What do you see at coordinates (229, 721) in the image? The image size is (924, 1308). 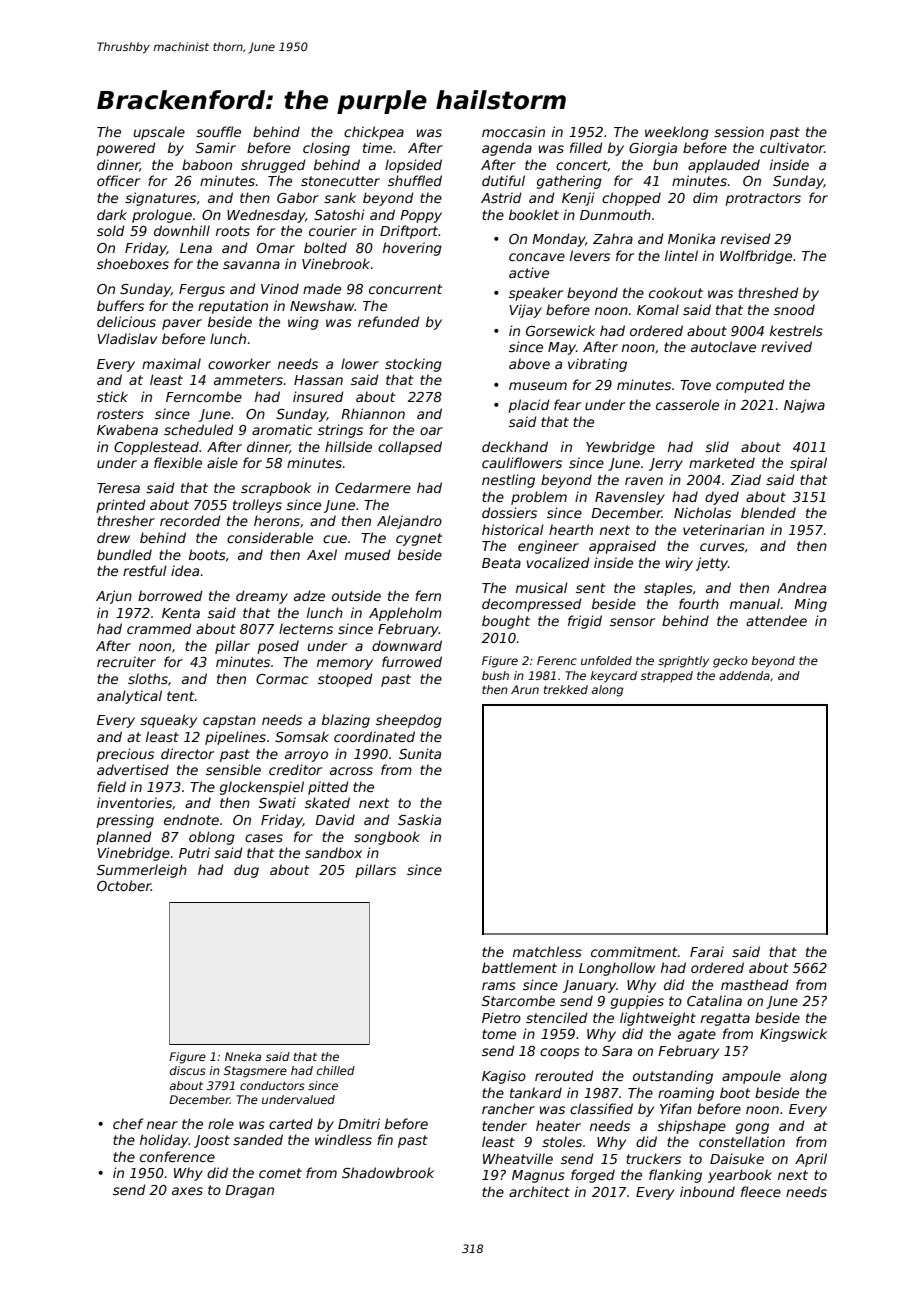 I see `capstan` at bounding box center [229, 721].
